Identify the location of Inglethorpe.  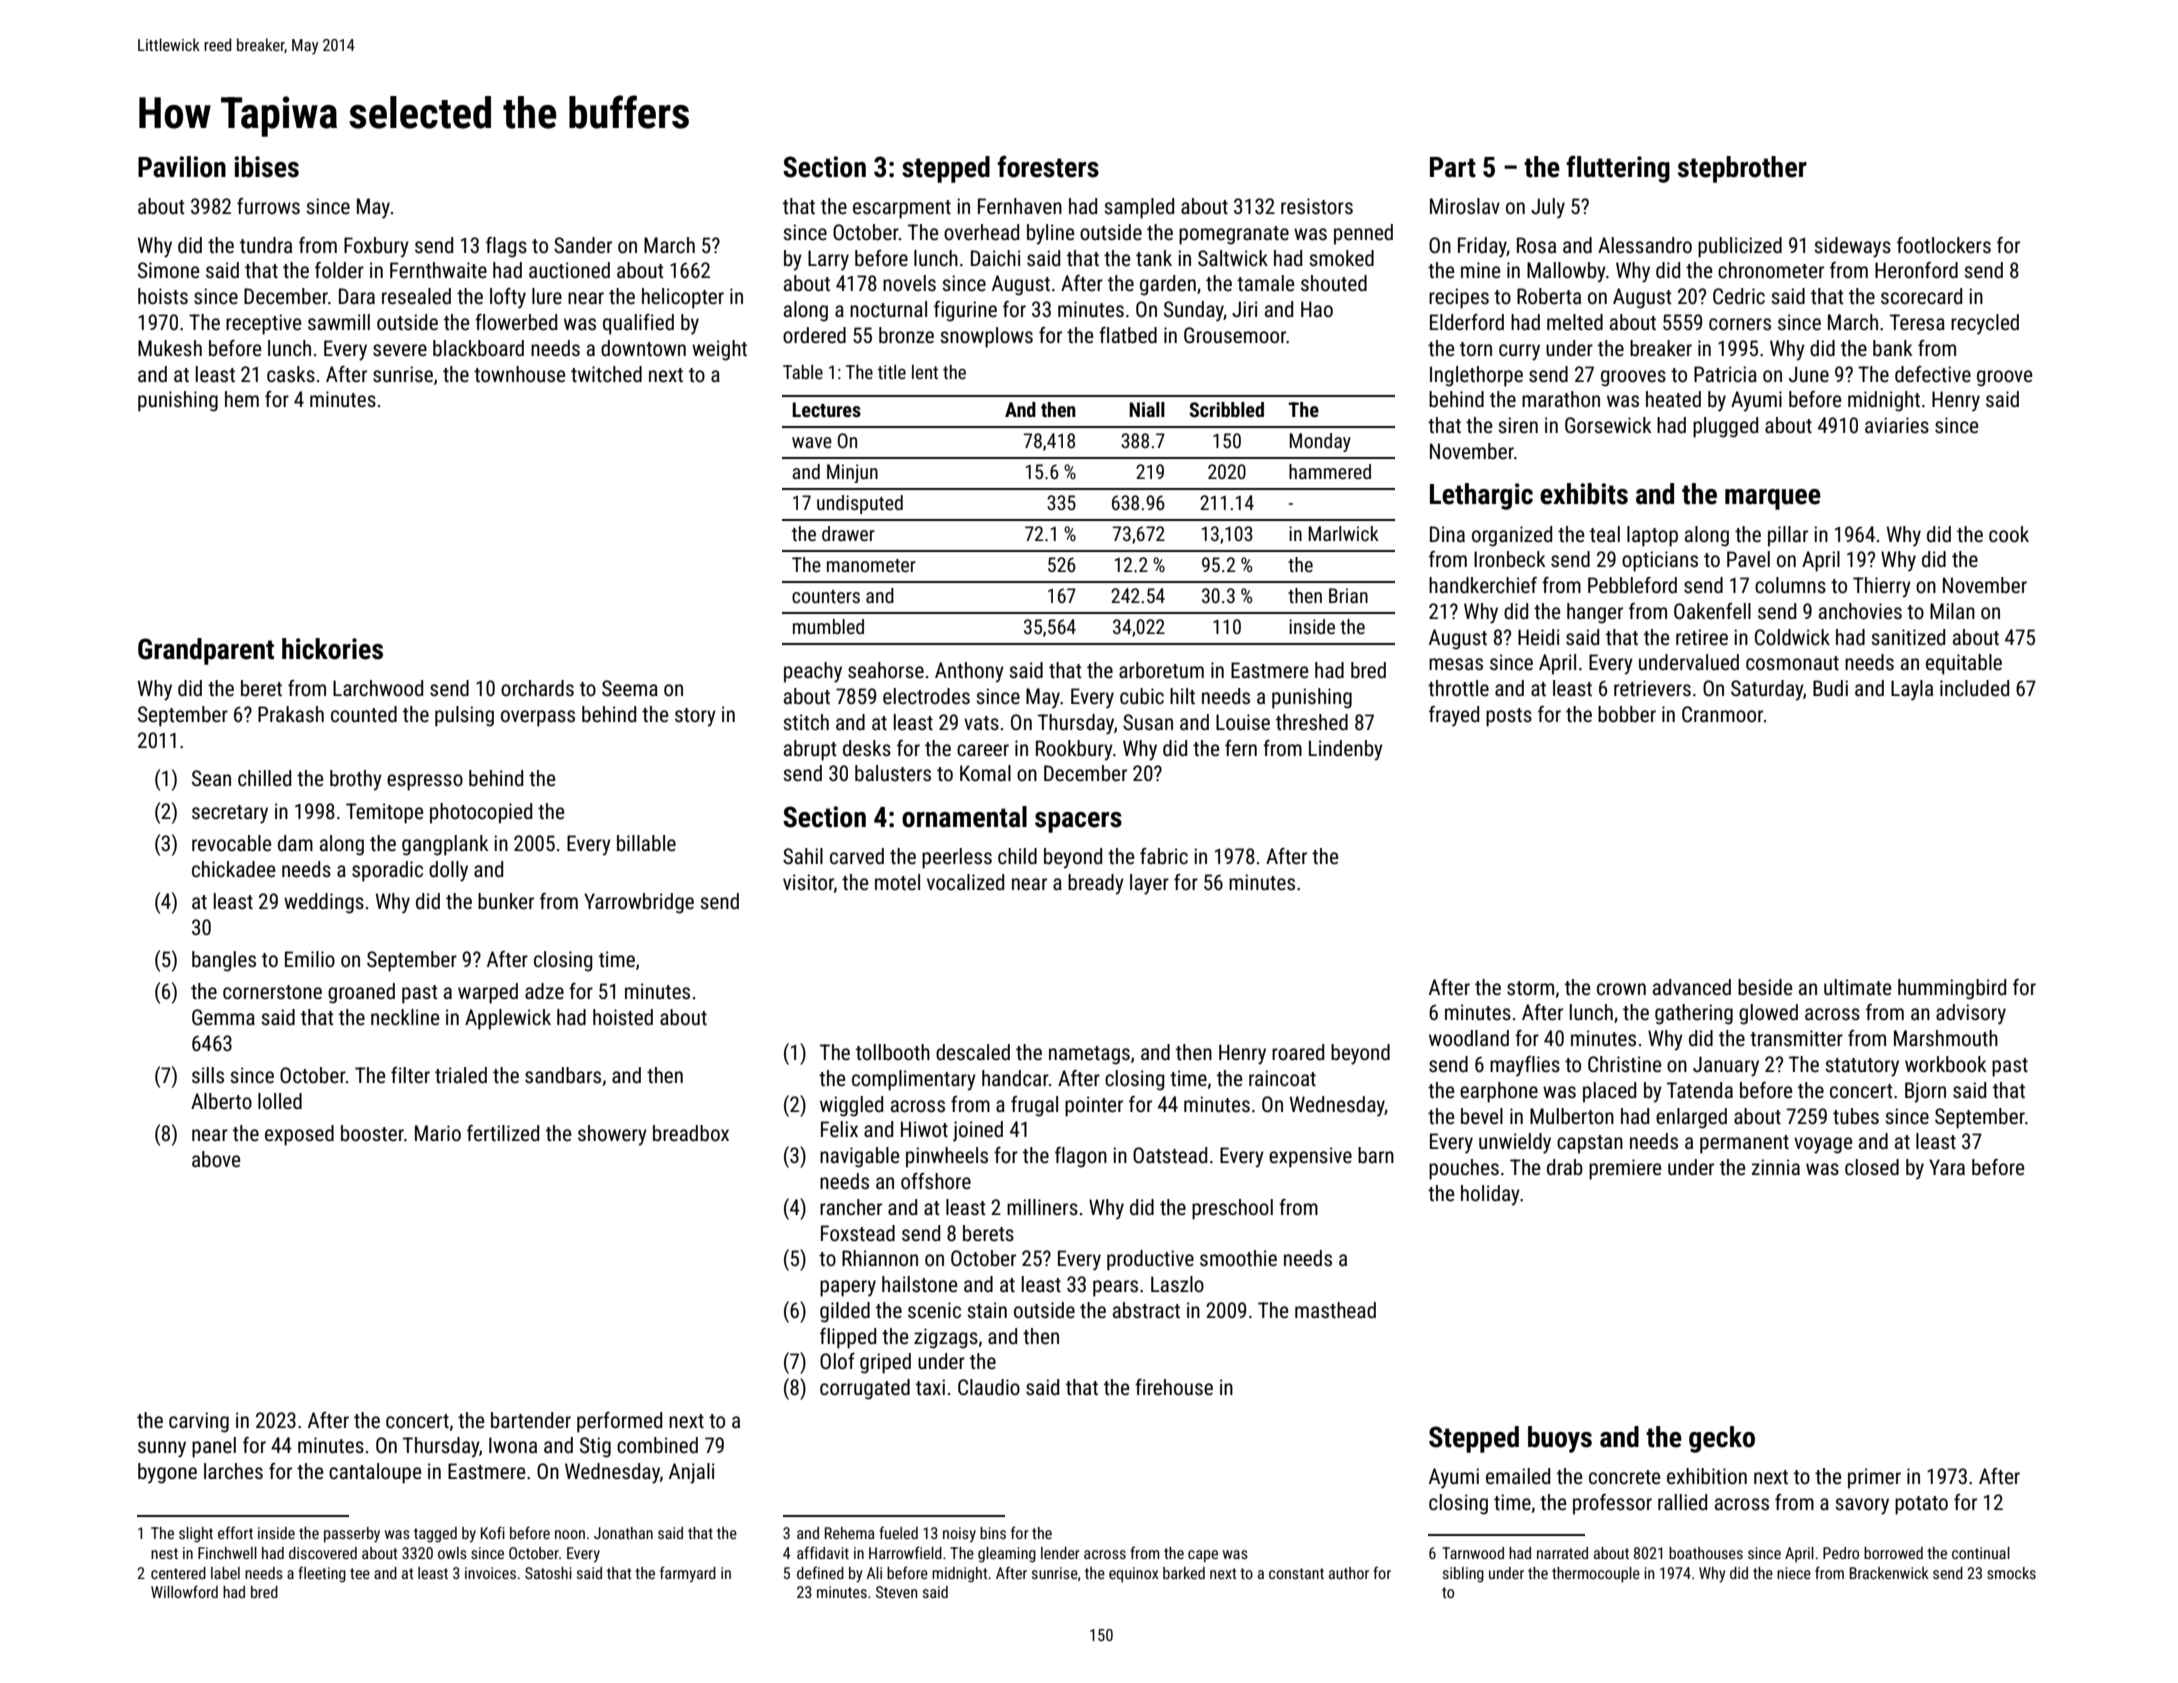
(1476, 376).
